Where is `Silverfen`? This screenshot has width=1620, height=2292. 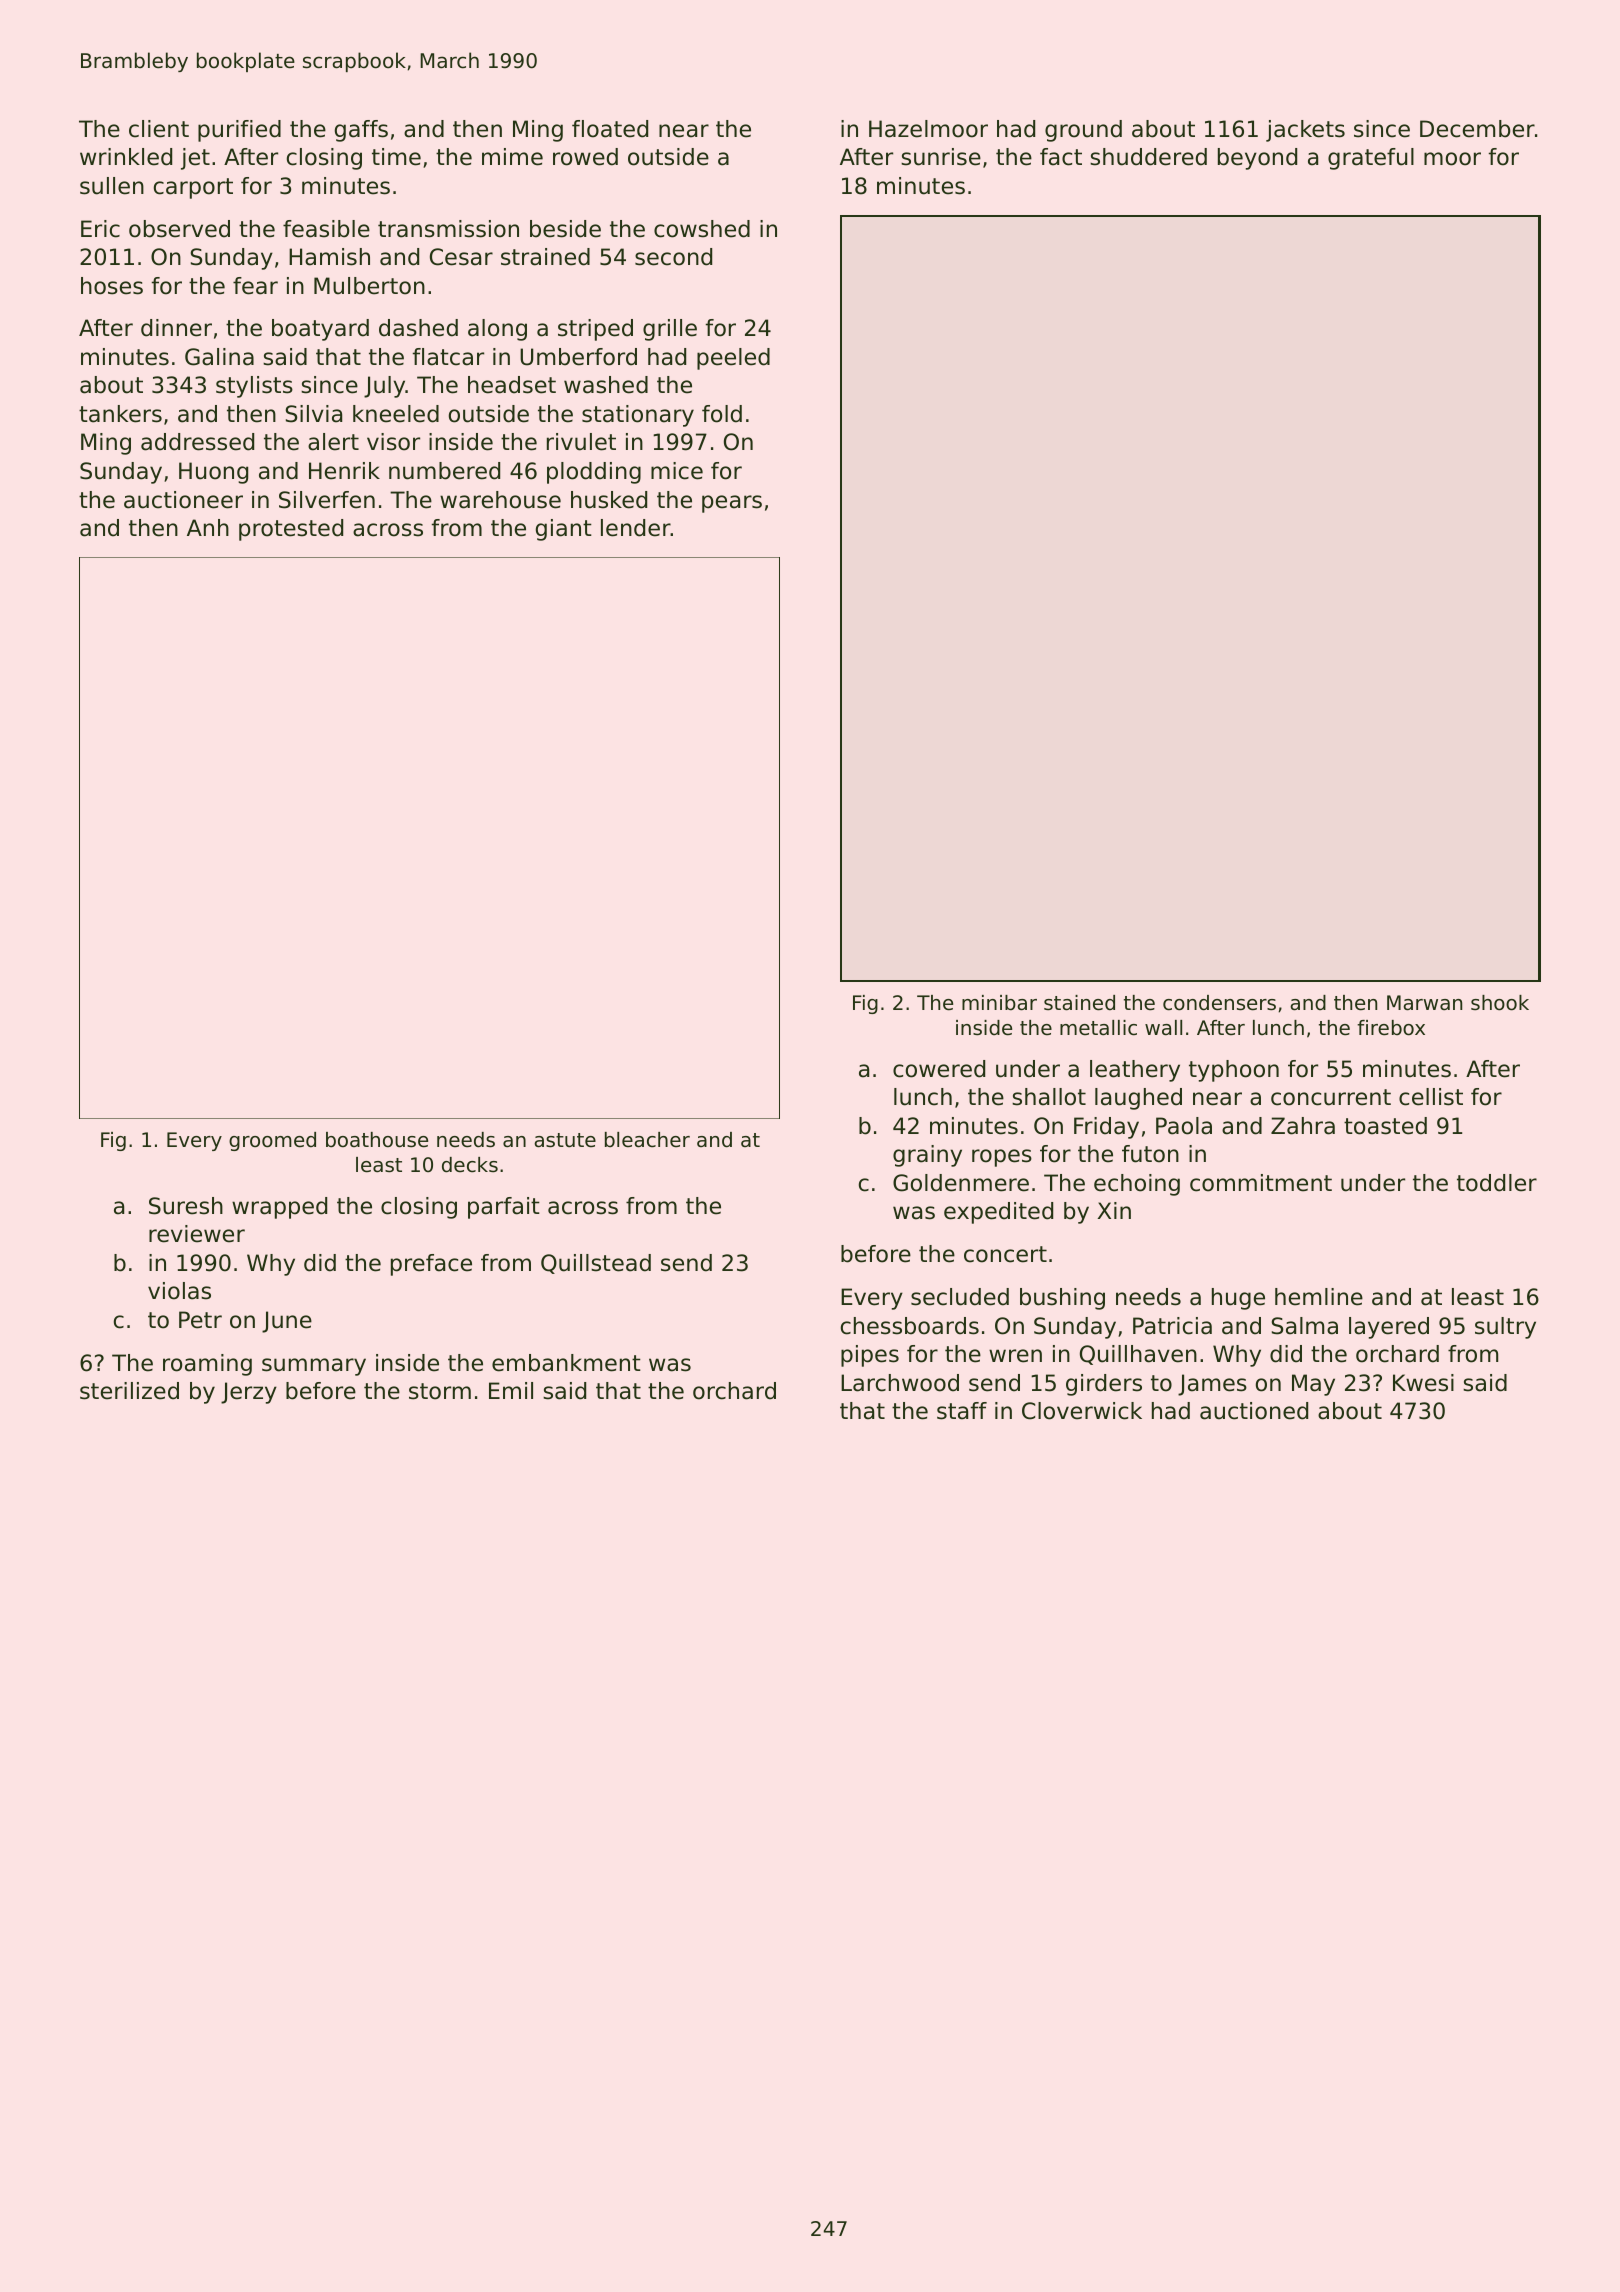 Silverfen is located at coordinates (327, 500).
